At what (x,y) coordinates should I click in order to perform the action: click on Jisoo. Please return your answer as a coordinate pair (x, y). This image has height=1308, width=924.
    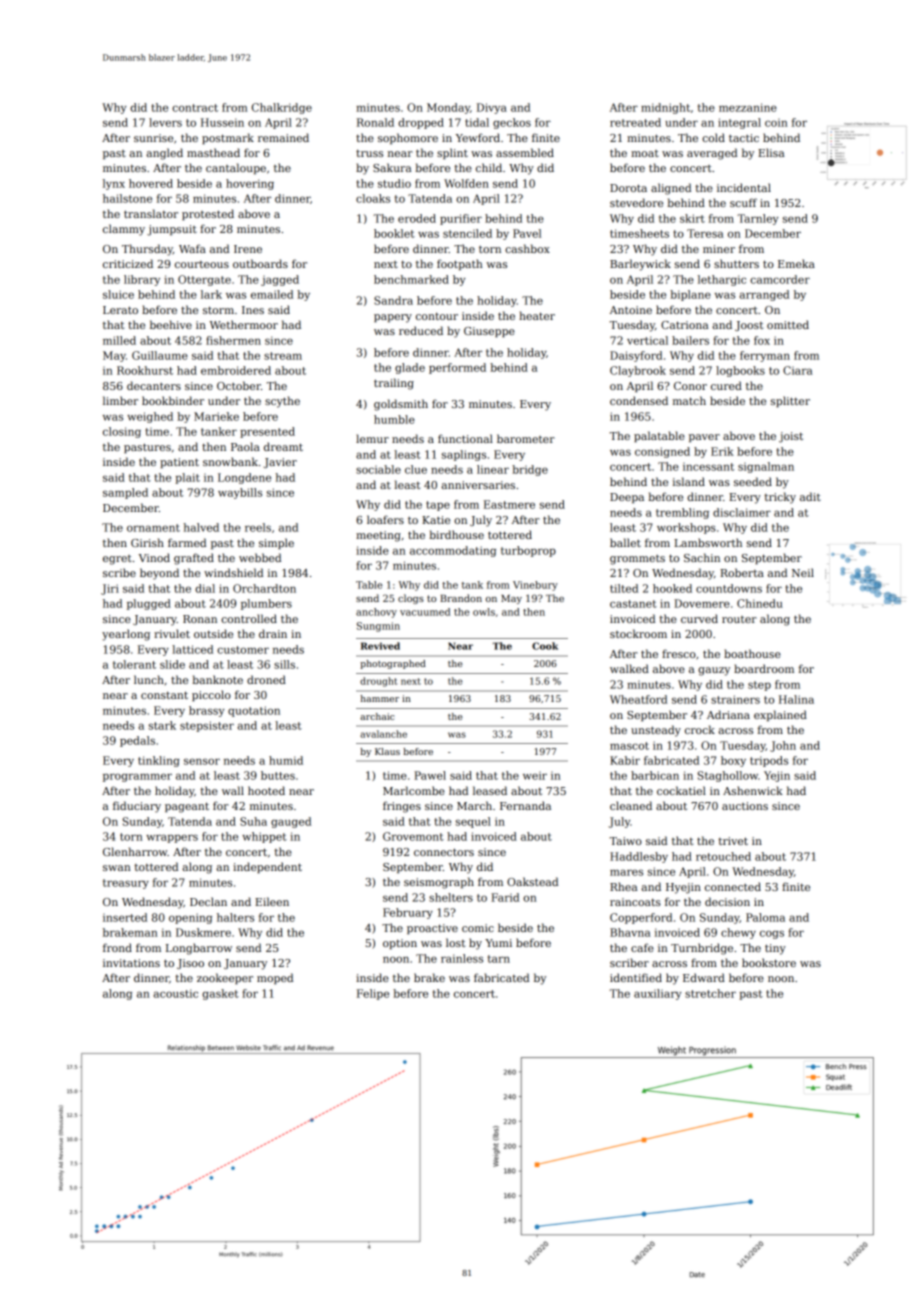
    Looking at the image, I should click on (190, 964).
